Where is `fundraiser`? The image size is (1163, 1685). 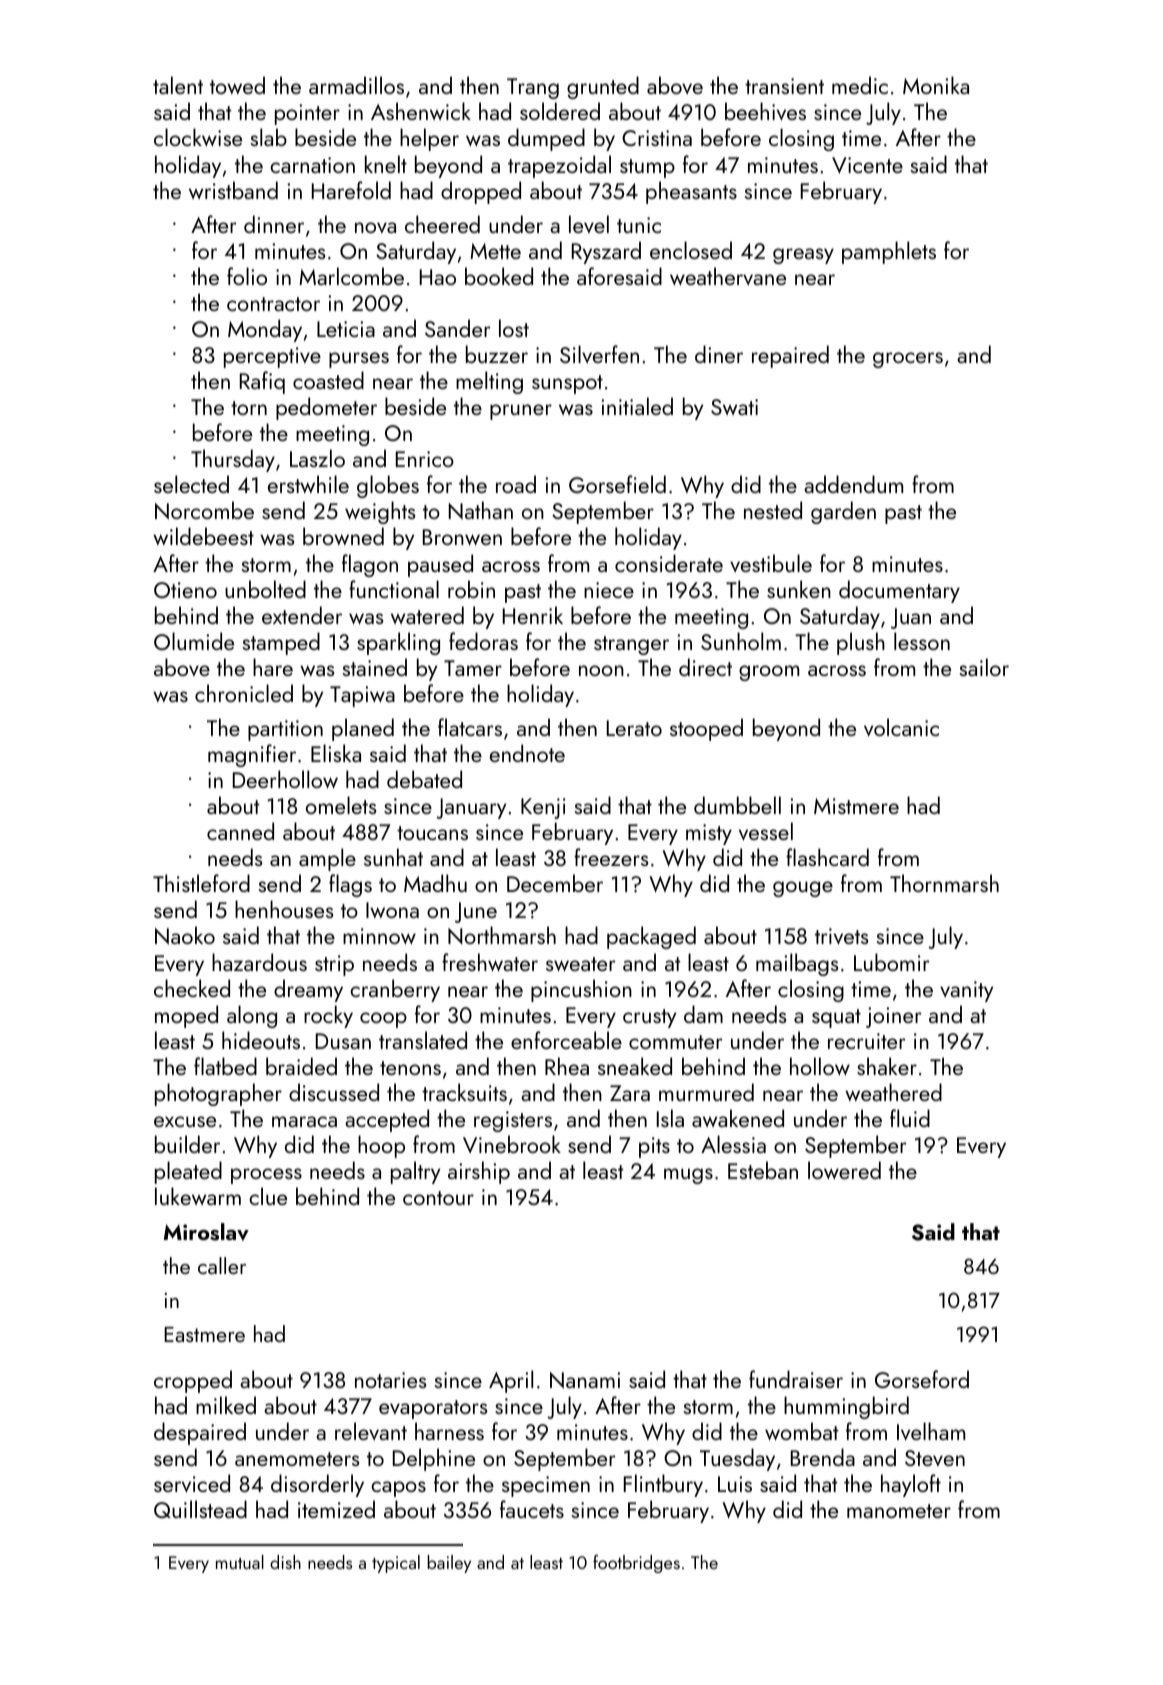
fundraiser is located at coordinates (796, 1379).
